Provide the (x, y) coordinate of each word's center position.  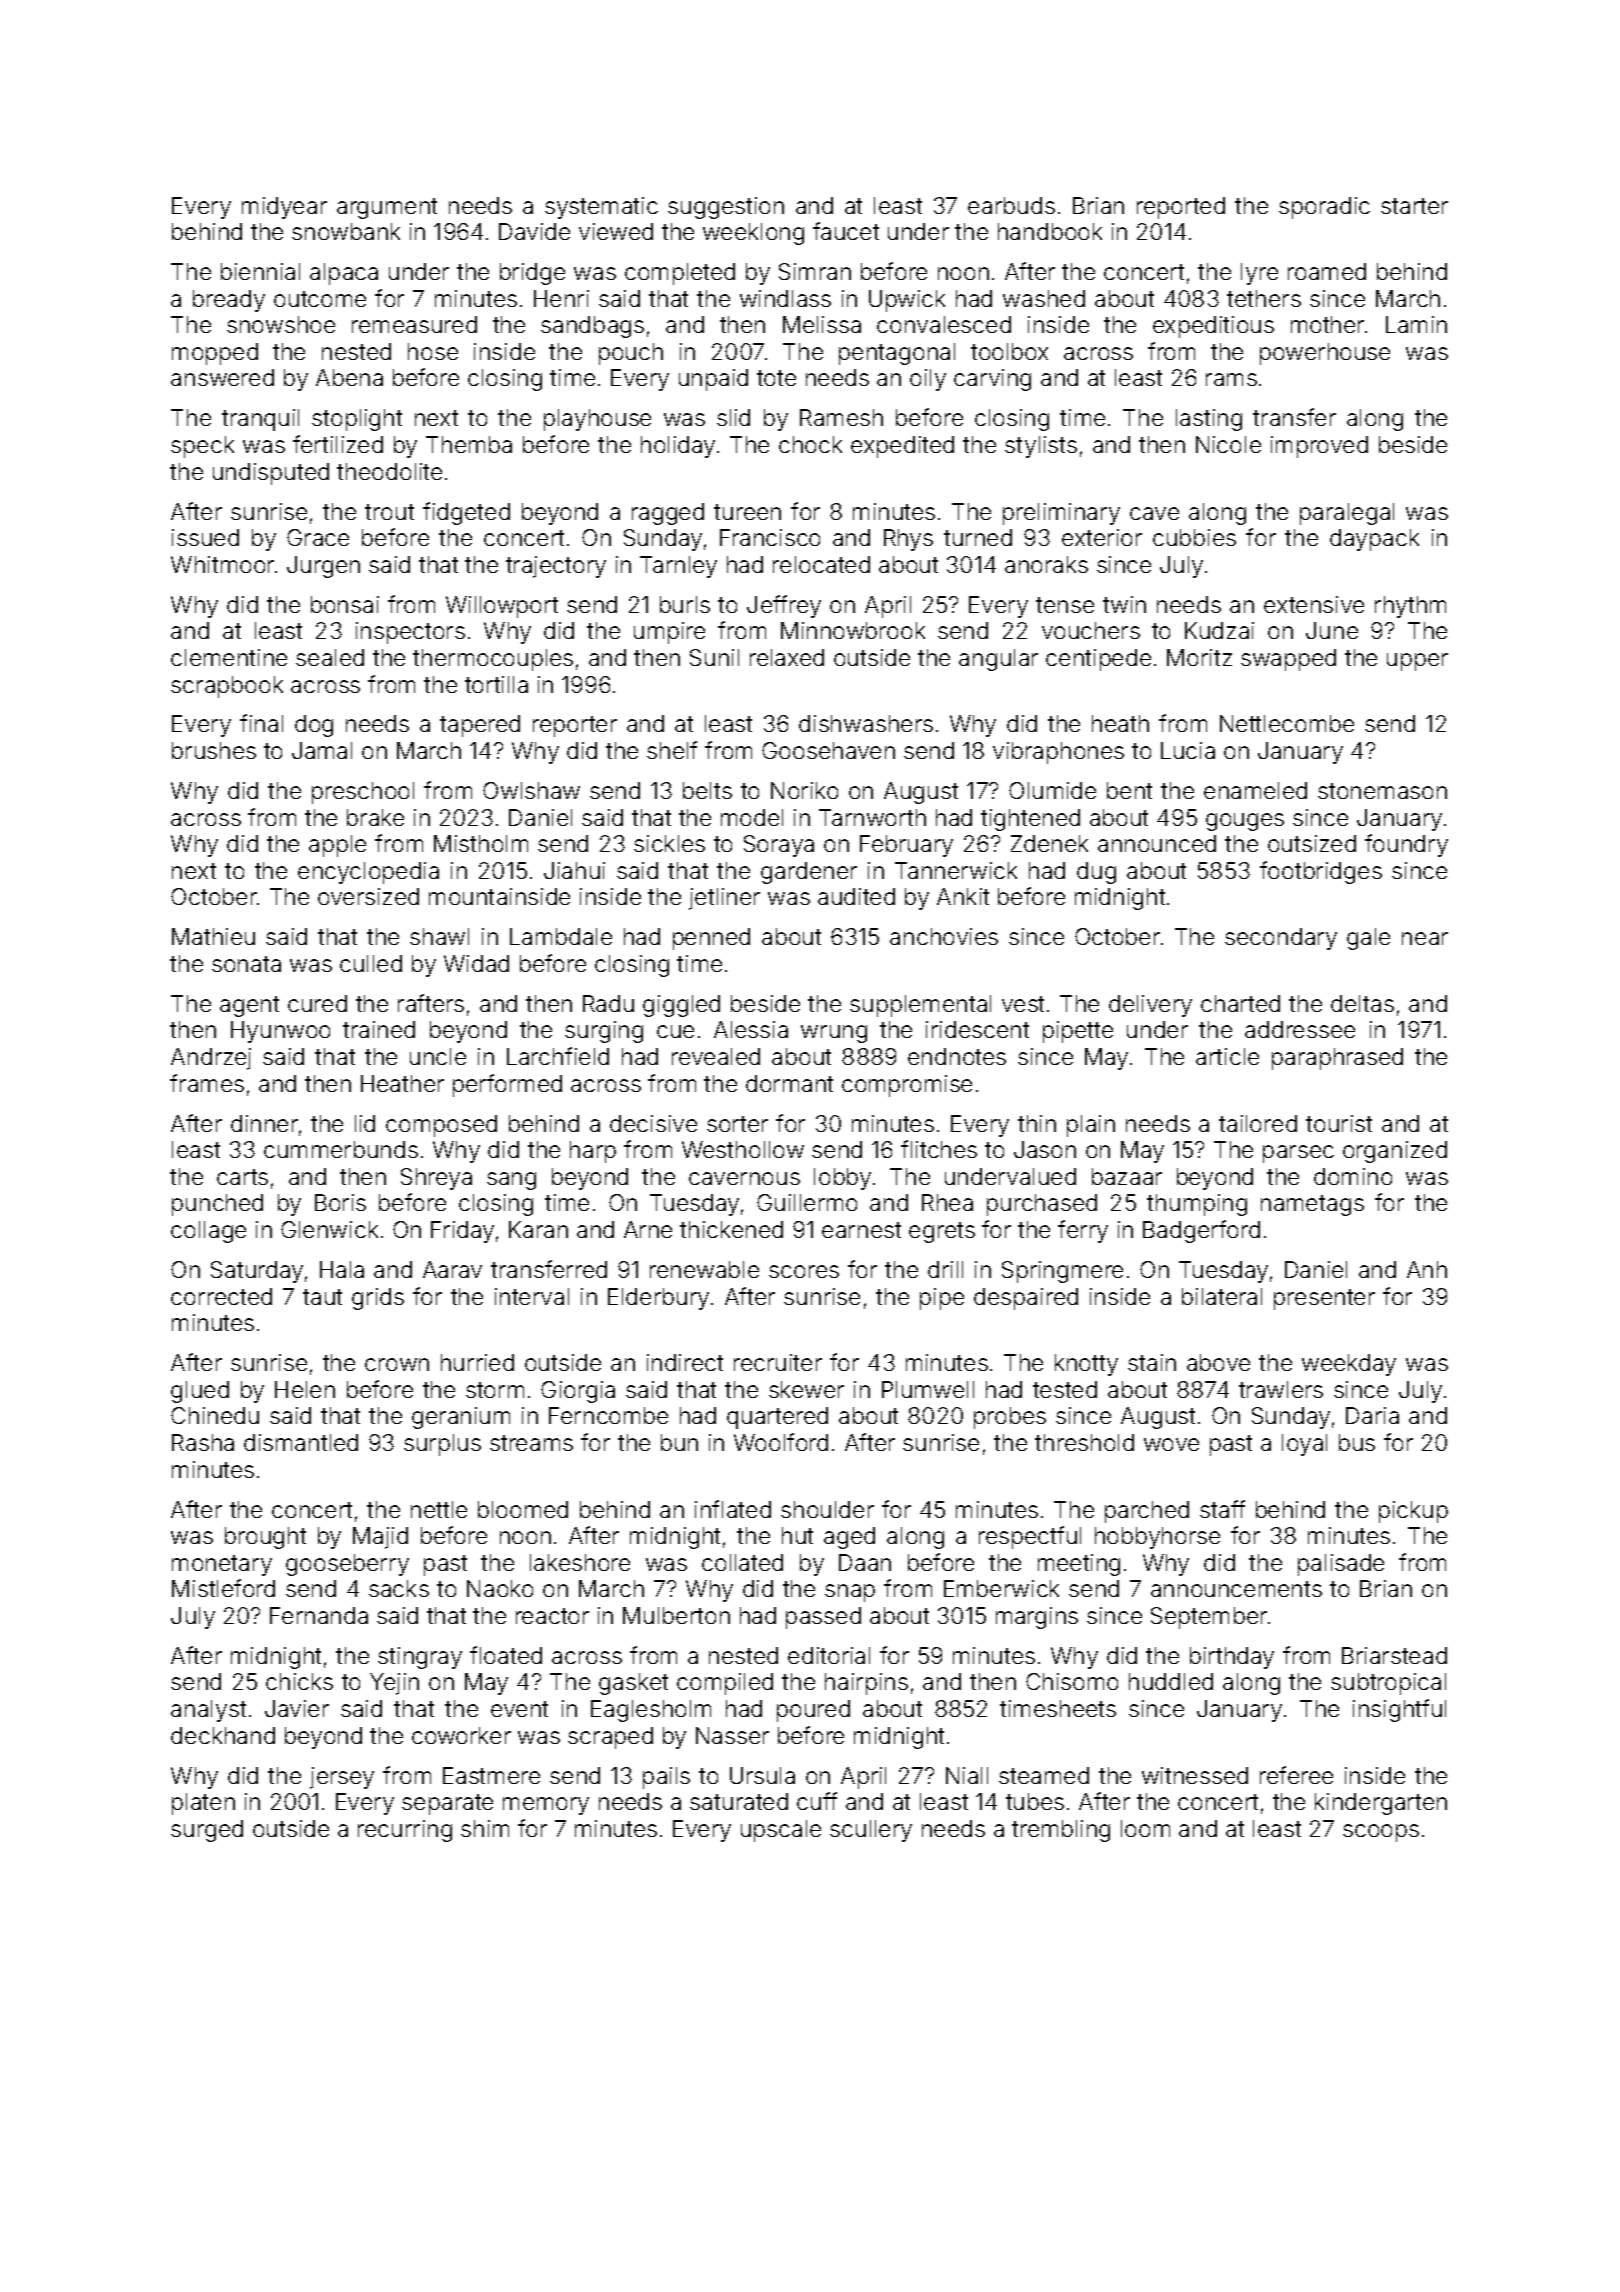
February (906, 846)
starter (1414, 206)
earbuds (1011, 205)
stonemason (1382, 791)
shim (485, 1828)
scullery (871, 1831)
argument (387, 208)
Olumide (1052, 790)
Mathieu (213, 936)
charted (1240, 1003)
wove (1171, 1444)
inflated (733, 1509)
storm (495, 1390)
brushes (214, 750)
